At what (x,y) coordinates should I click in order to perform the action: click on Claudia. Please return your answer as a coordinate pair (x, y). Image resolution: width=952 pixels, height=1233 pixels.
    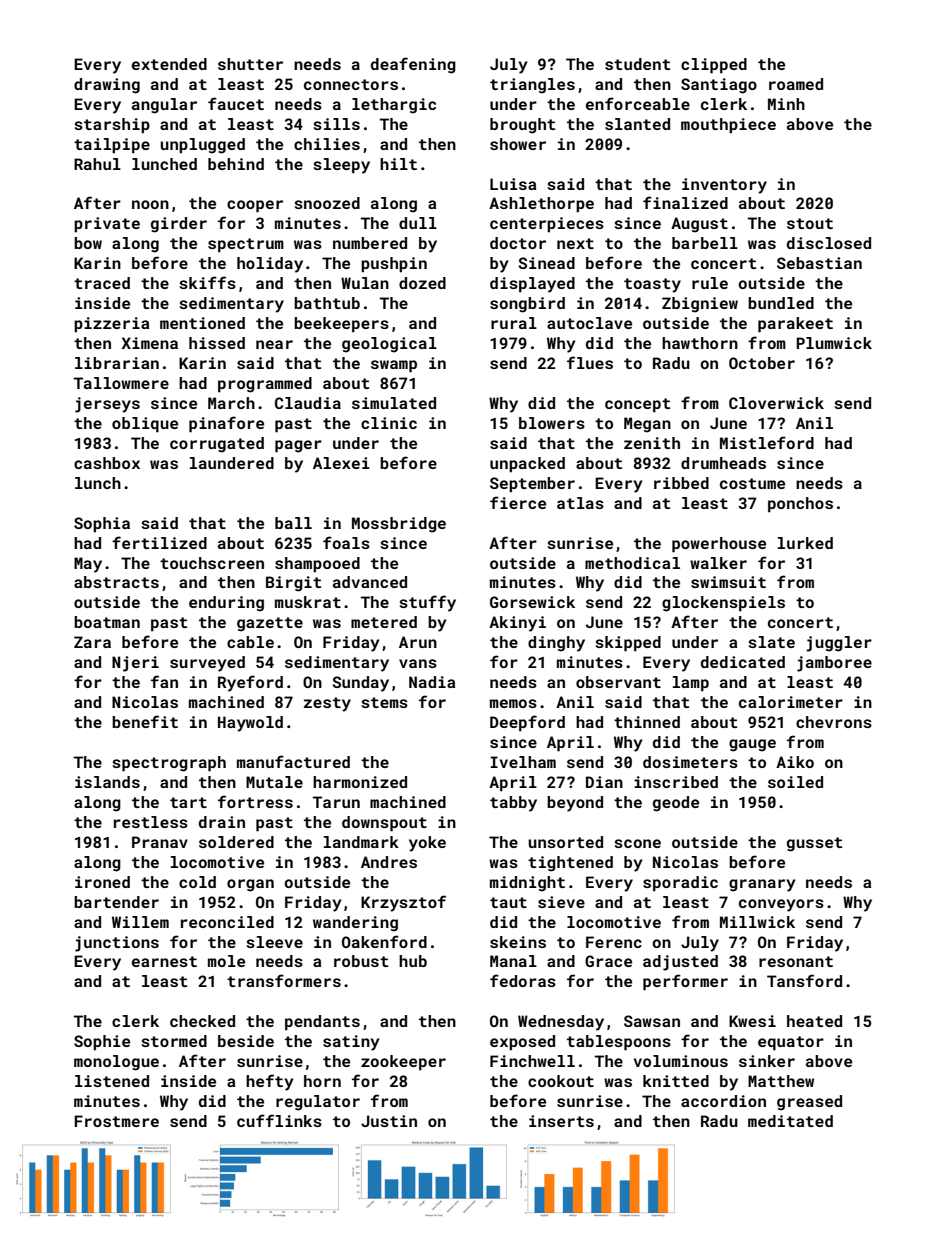
    Looking at the image, I should click on (308, 403).
